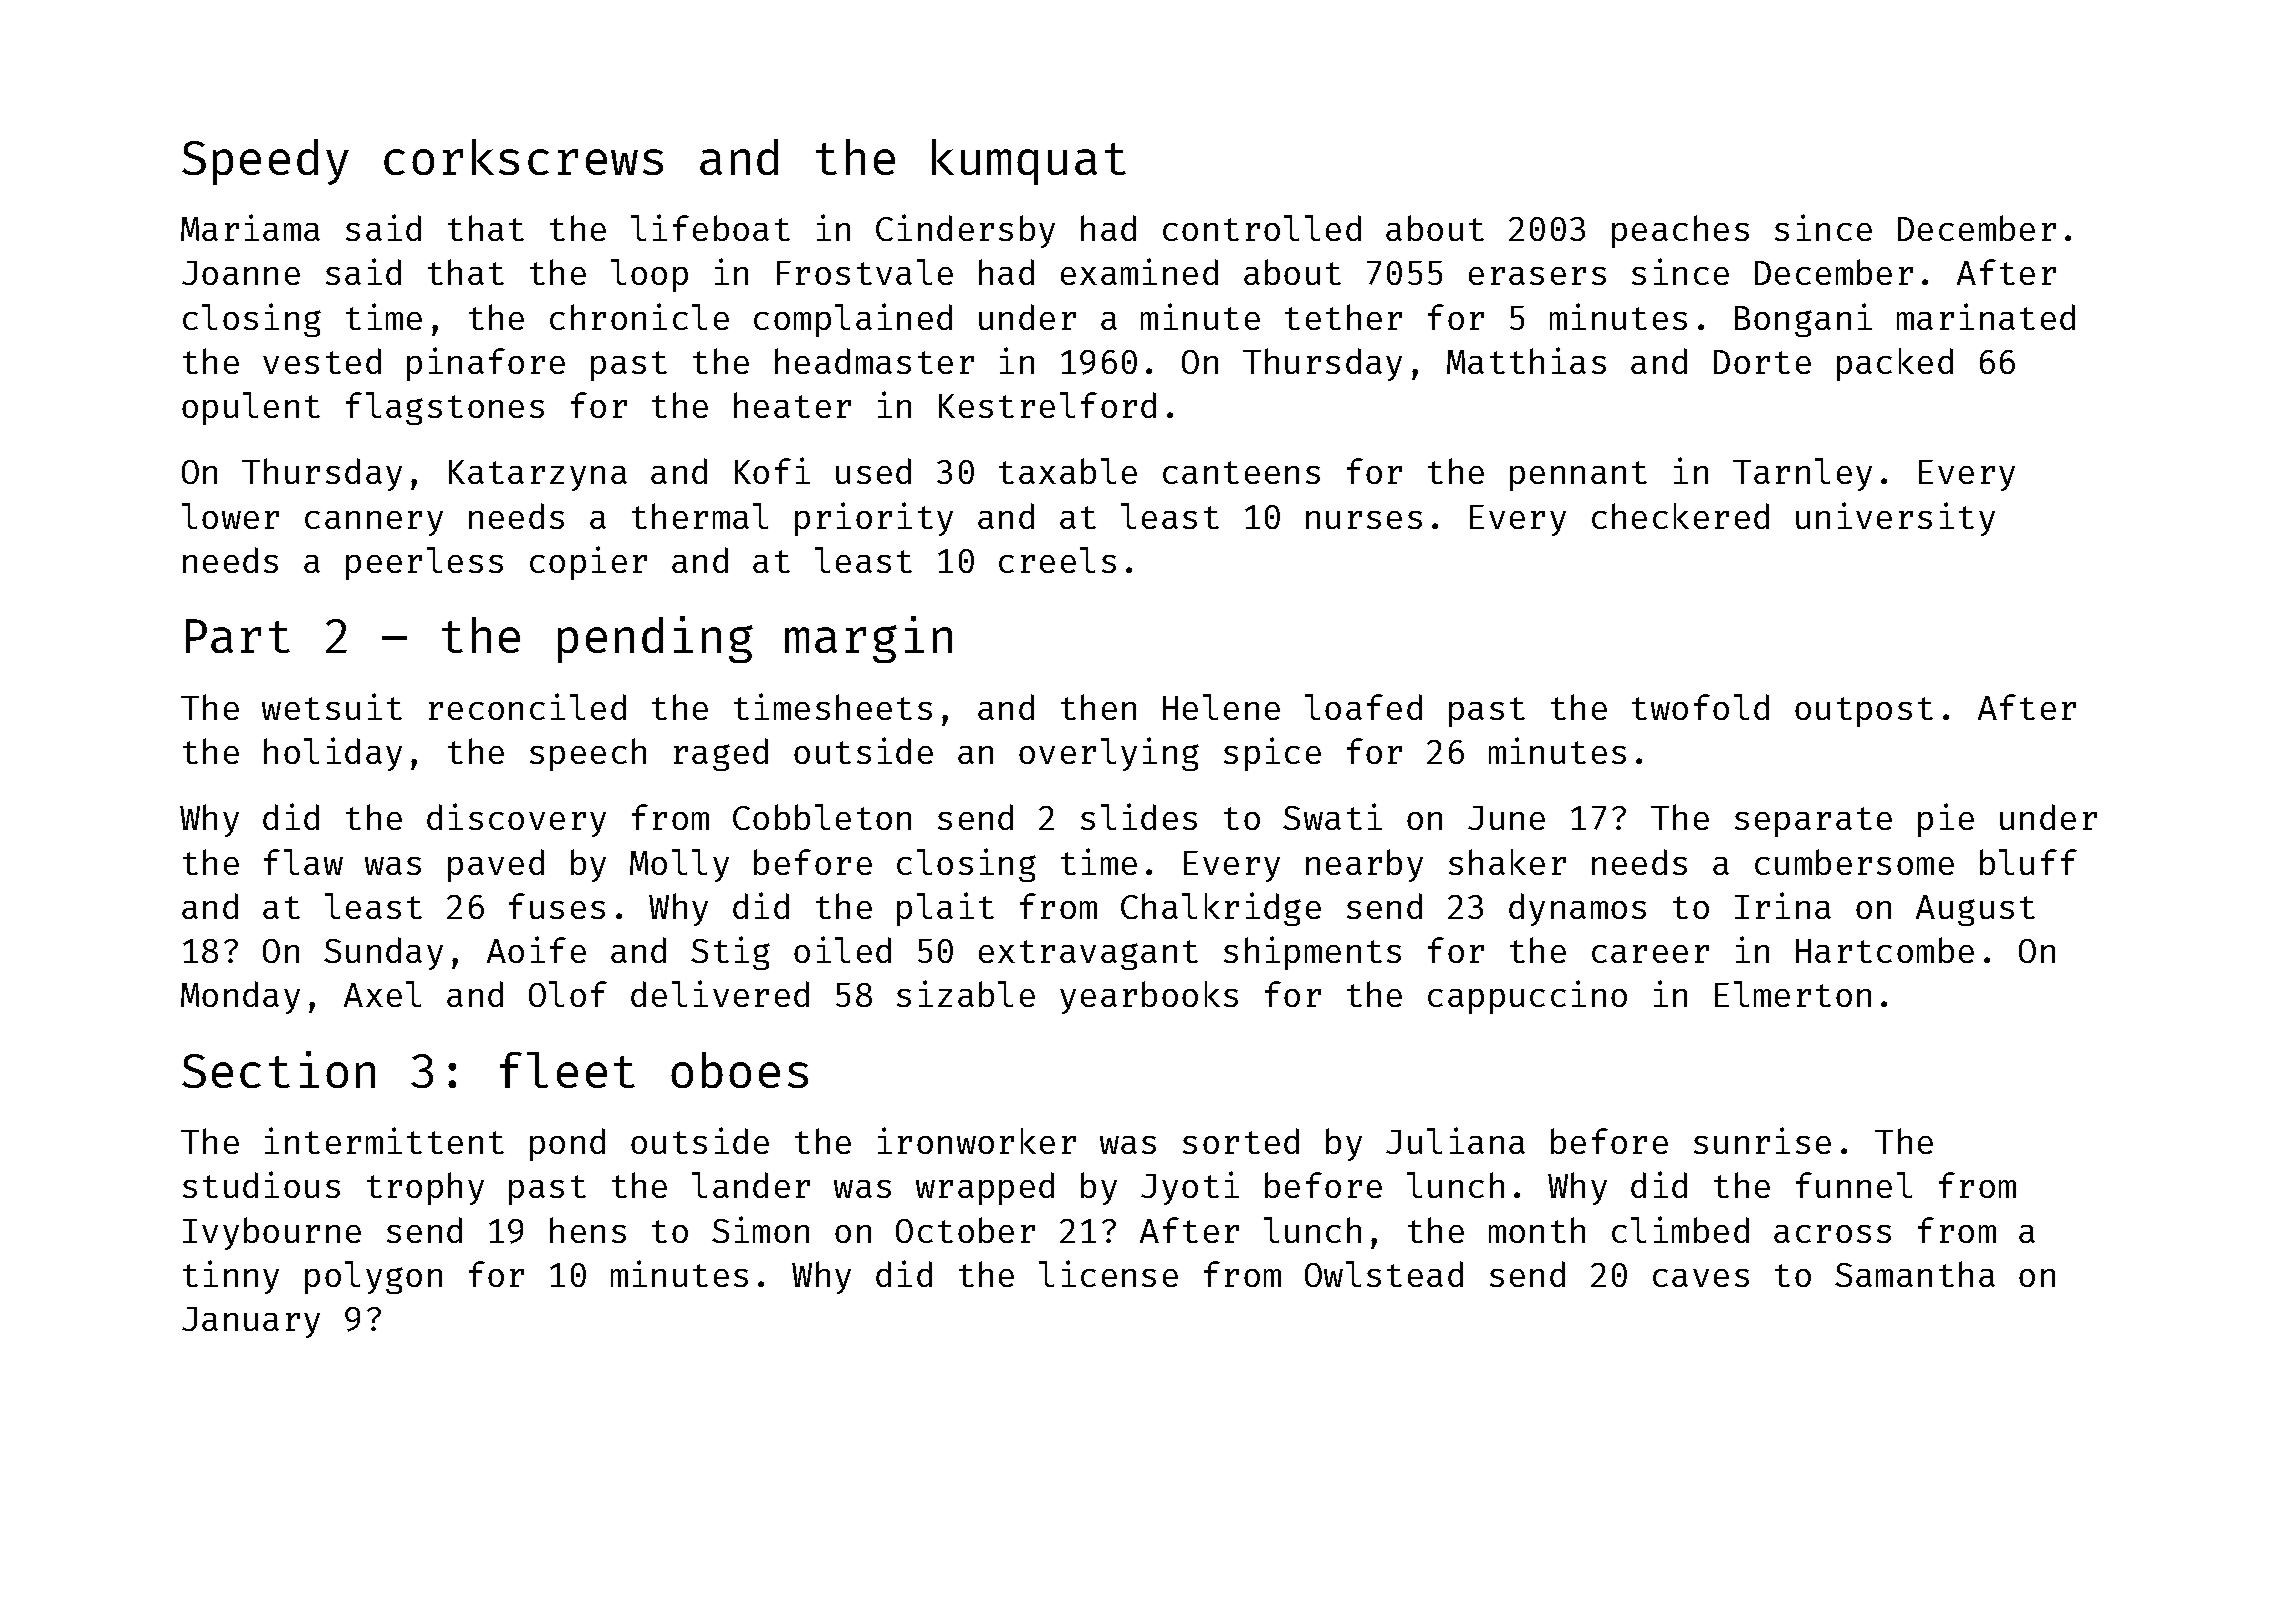 The height and width of the screenshot is (1620, 2292). I want to click on peaches, so click(1680, 231).
